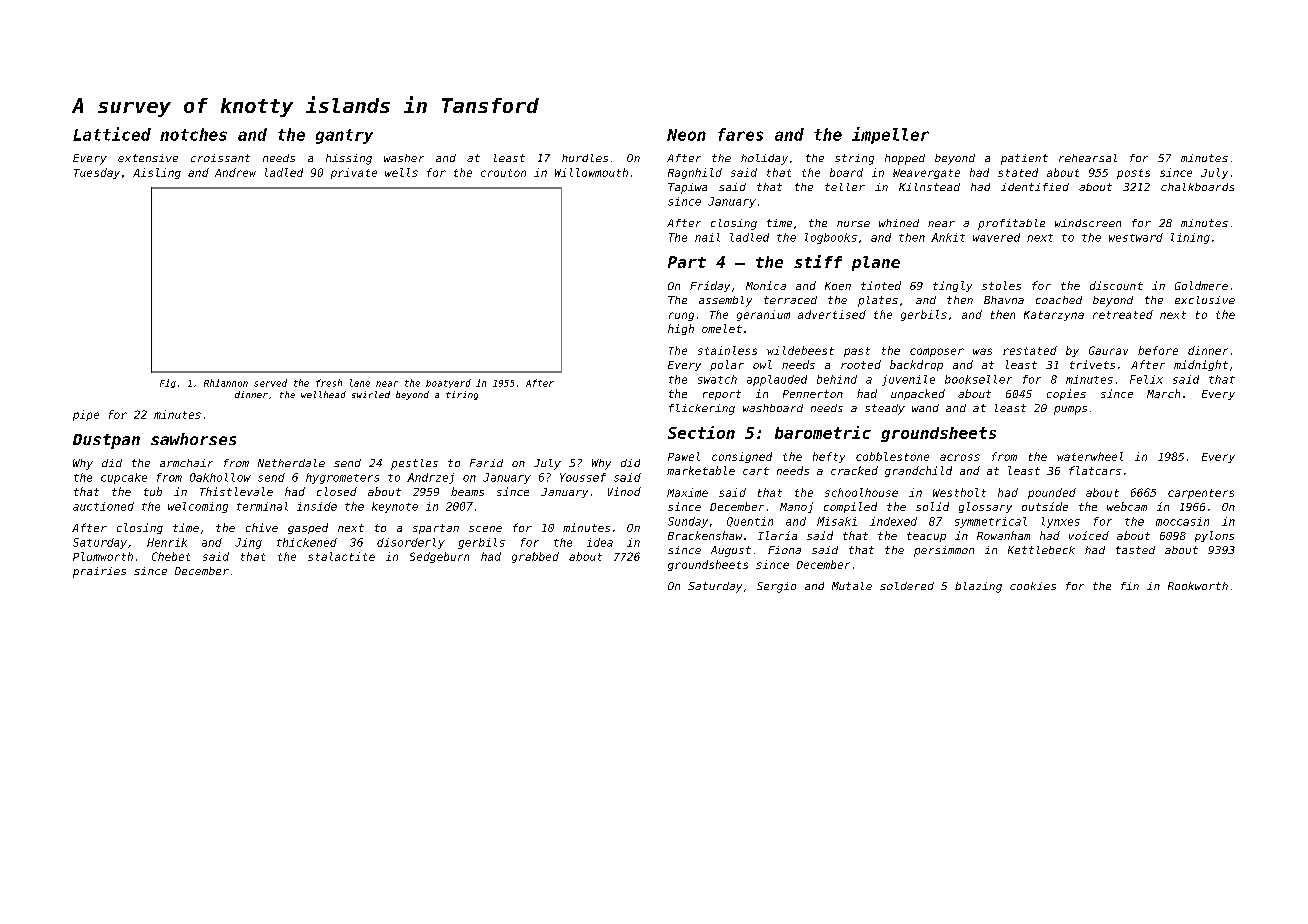 This screenshot has height=924, width=1308. I want to click on discount, so click(1116, 285).
